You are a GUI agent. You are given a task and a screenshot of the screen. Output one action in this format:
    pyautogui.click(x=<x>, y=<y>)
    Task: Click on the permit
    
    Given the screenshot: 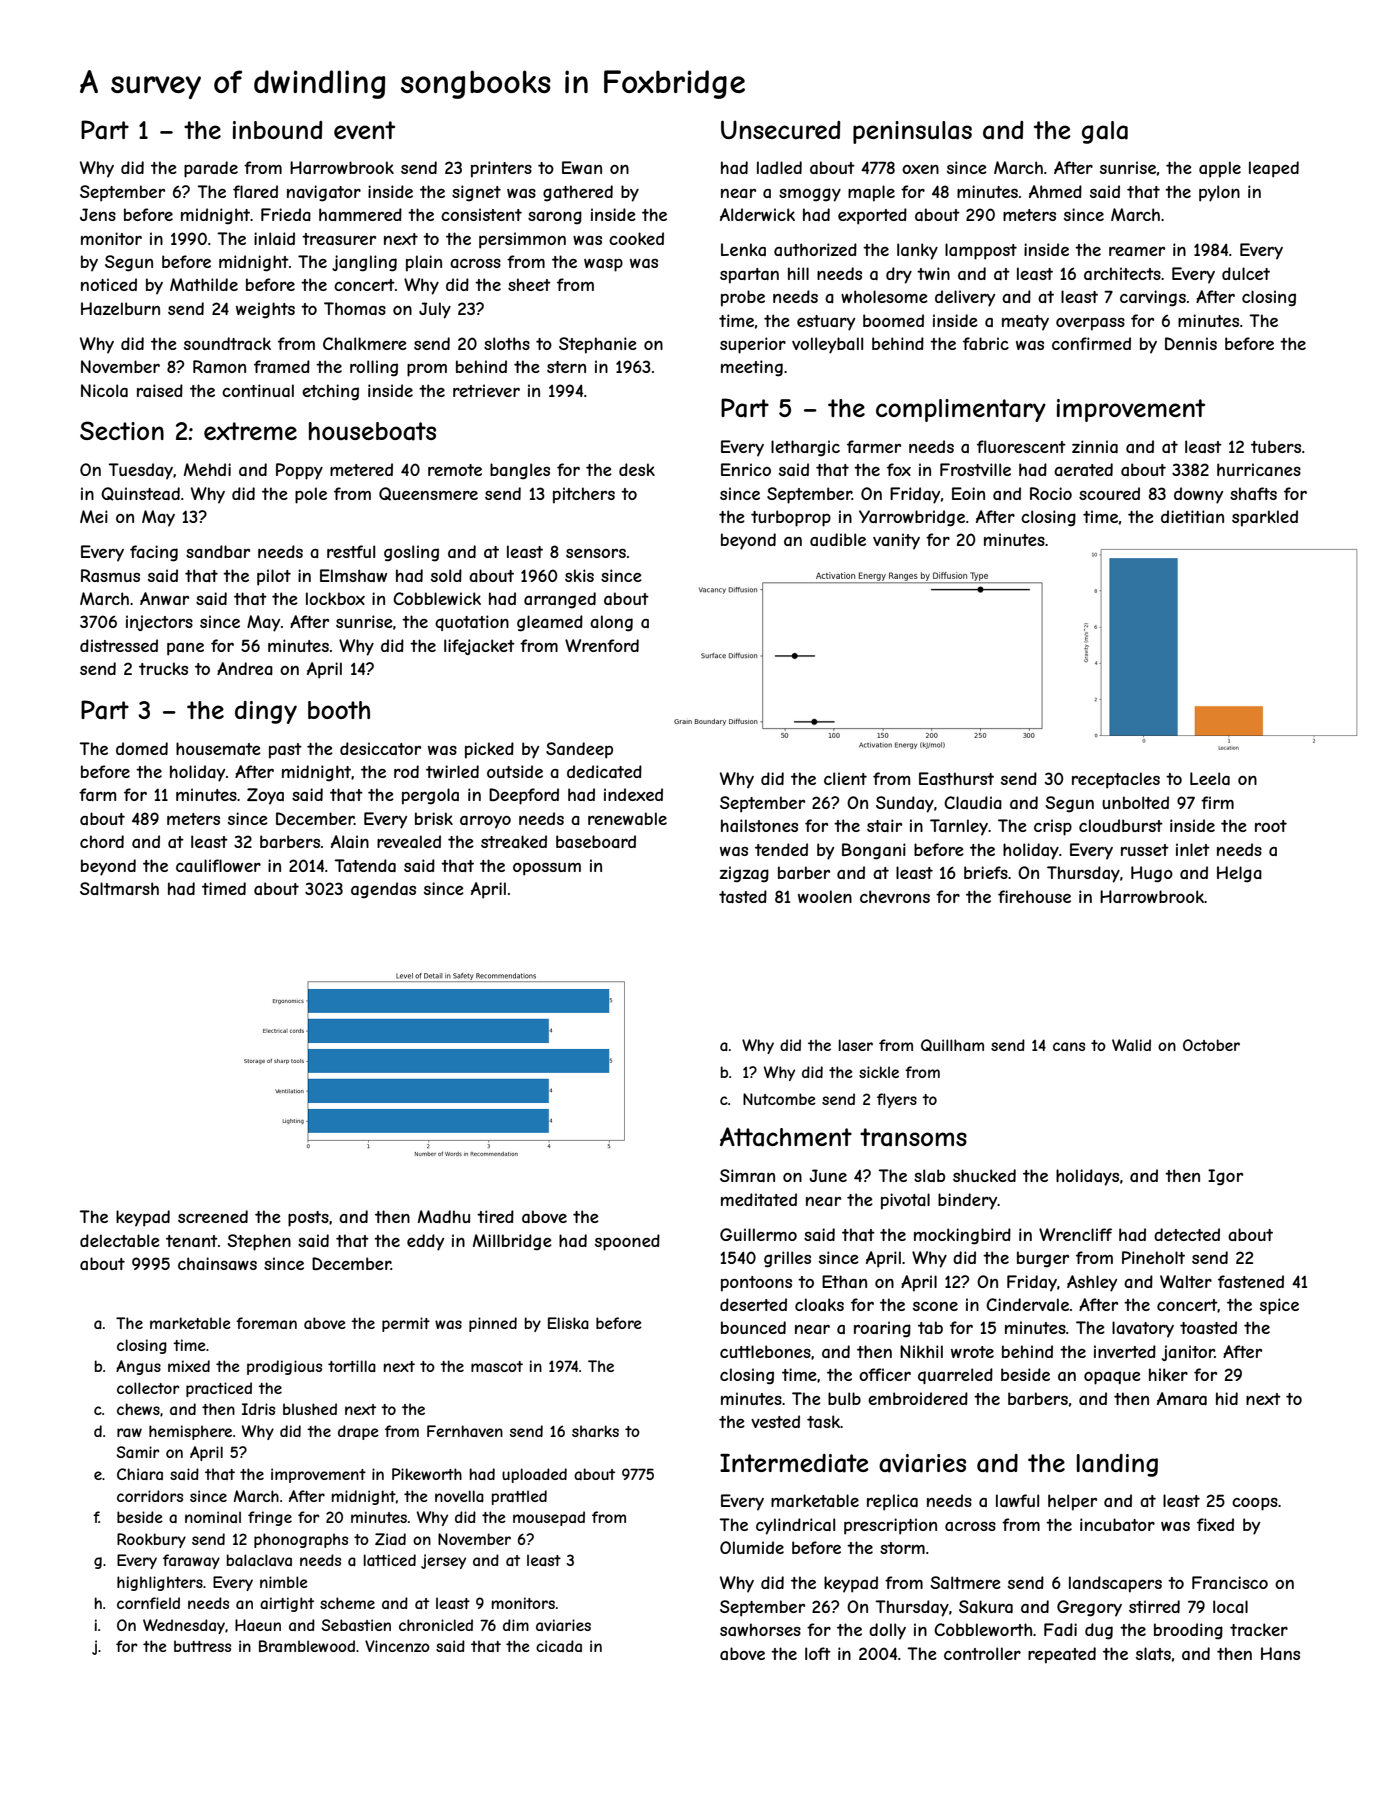 What is the action you would take?
    pyautogui.click(x=406, y=1324)
